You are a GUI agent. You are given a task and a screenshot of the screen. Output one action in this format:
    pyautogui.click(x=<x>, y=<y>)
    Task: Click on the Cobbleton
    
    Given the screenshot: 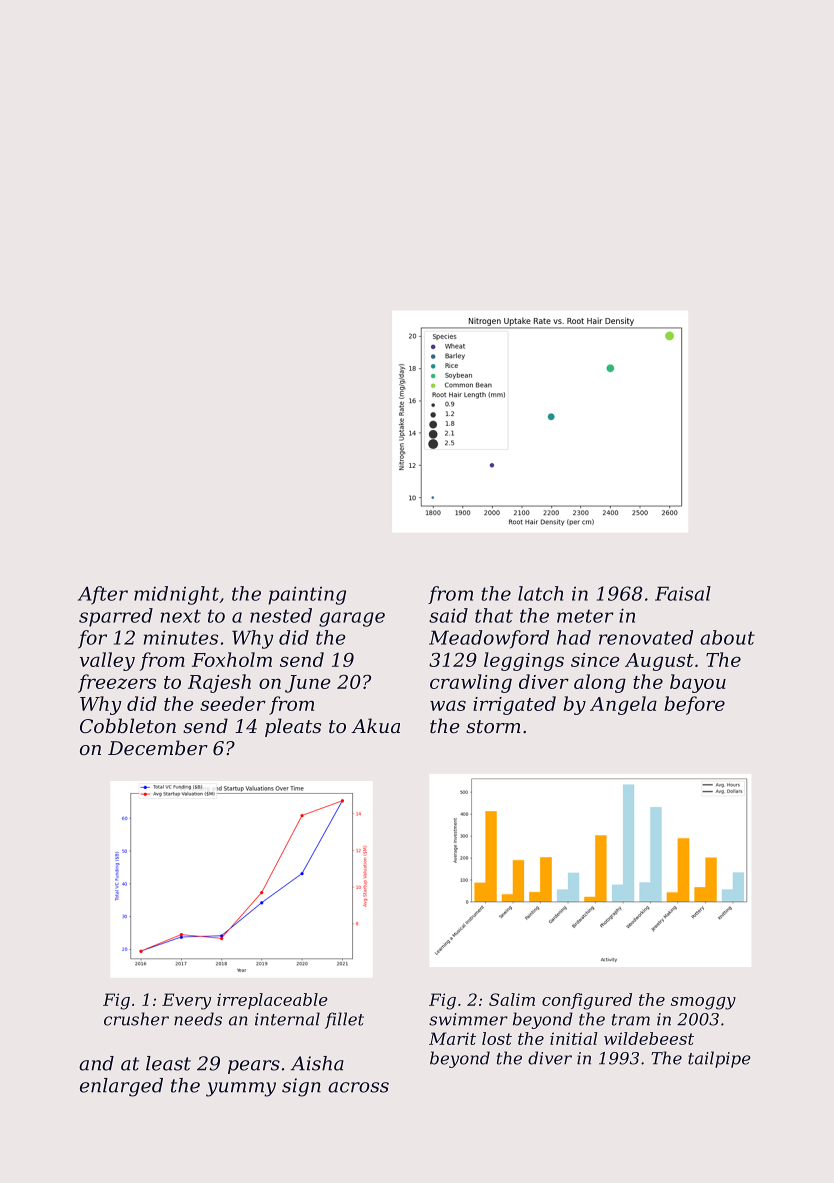 What is the action you would take?
    pyautogui.click(x=128, y=725)
